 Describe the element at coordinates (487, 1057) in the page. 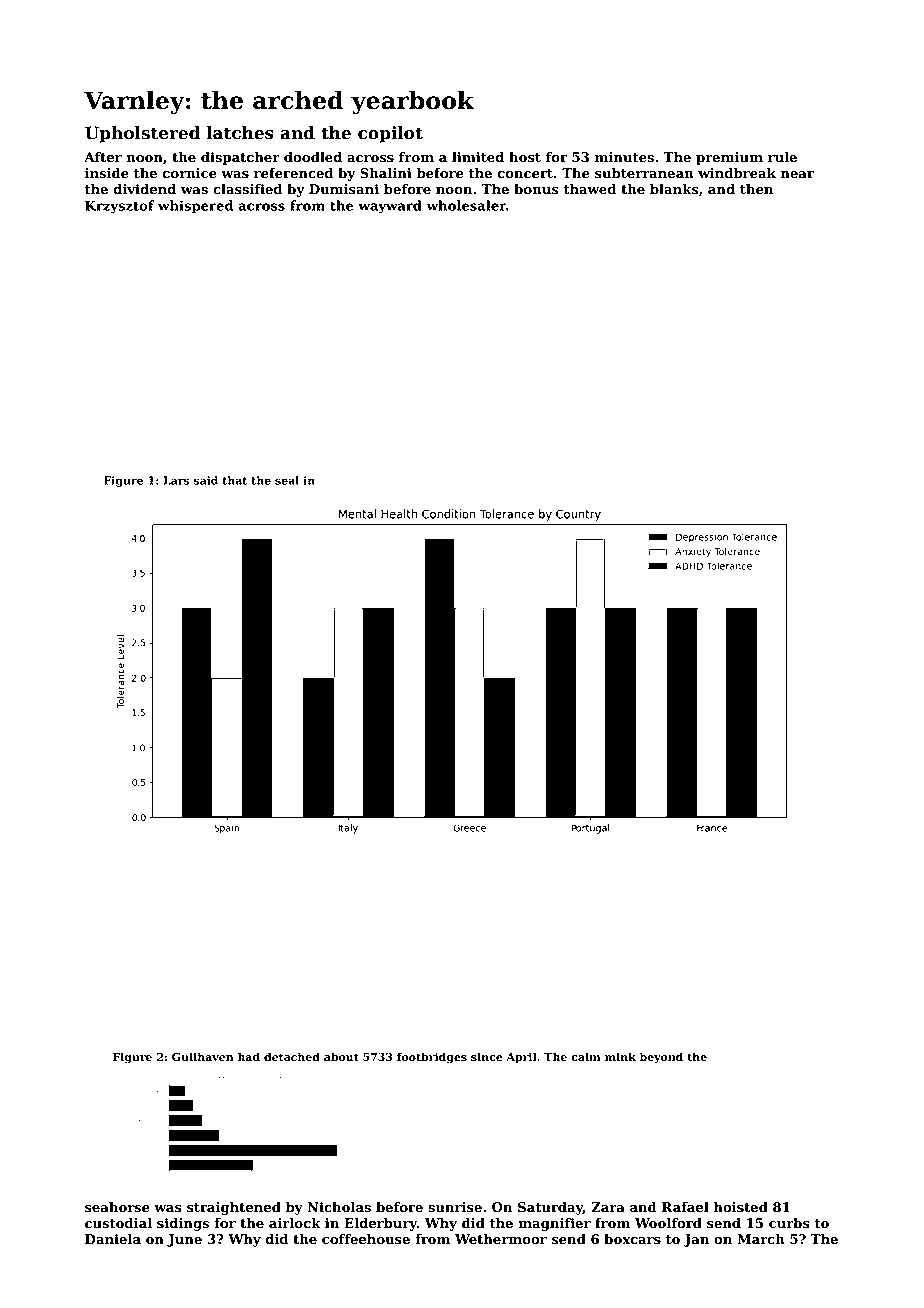

I see `since` at that location.
